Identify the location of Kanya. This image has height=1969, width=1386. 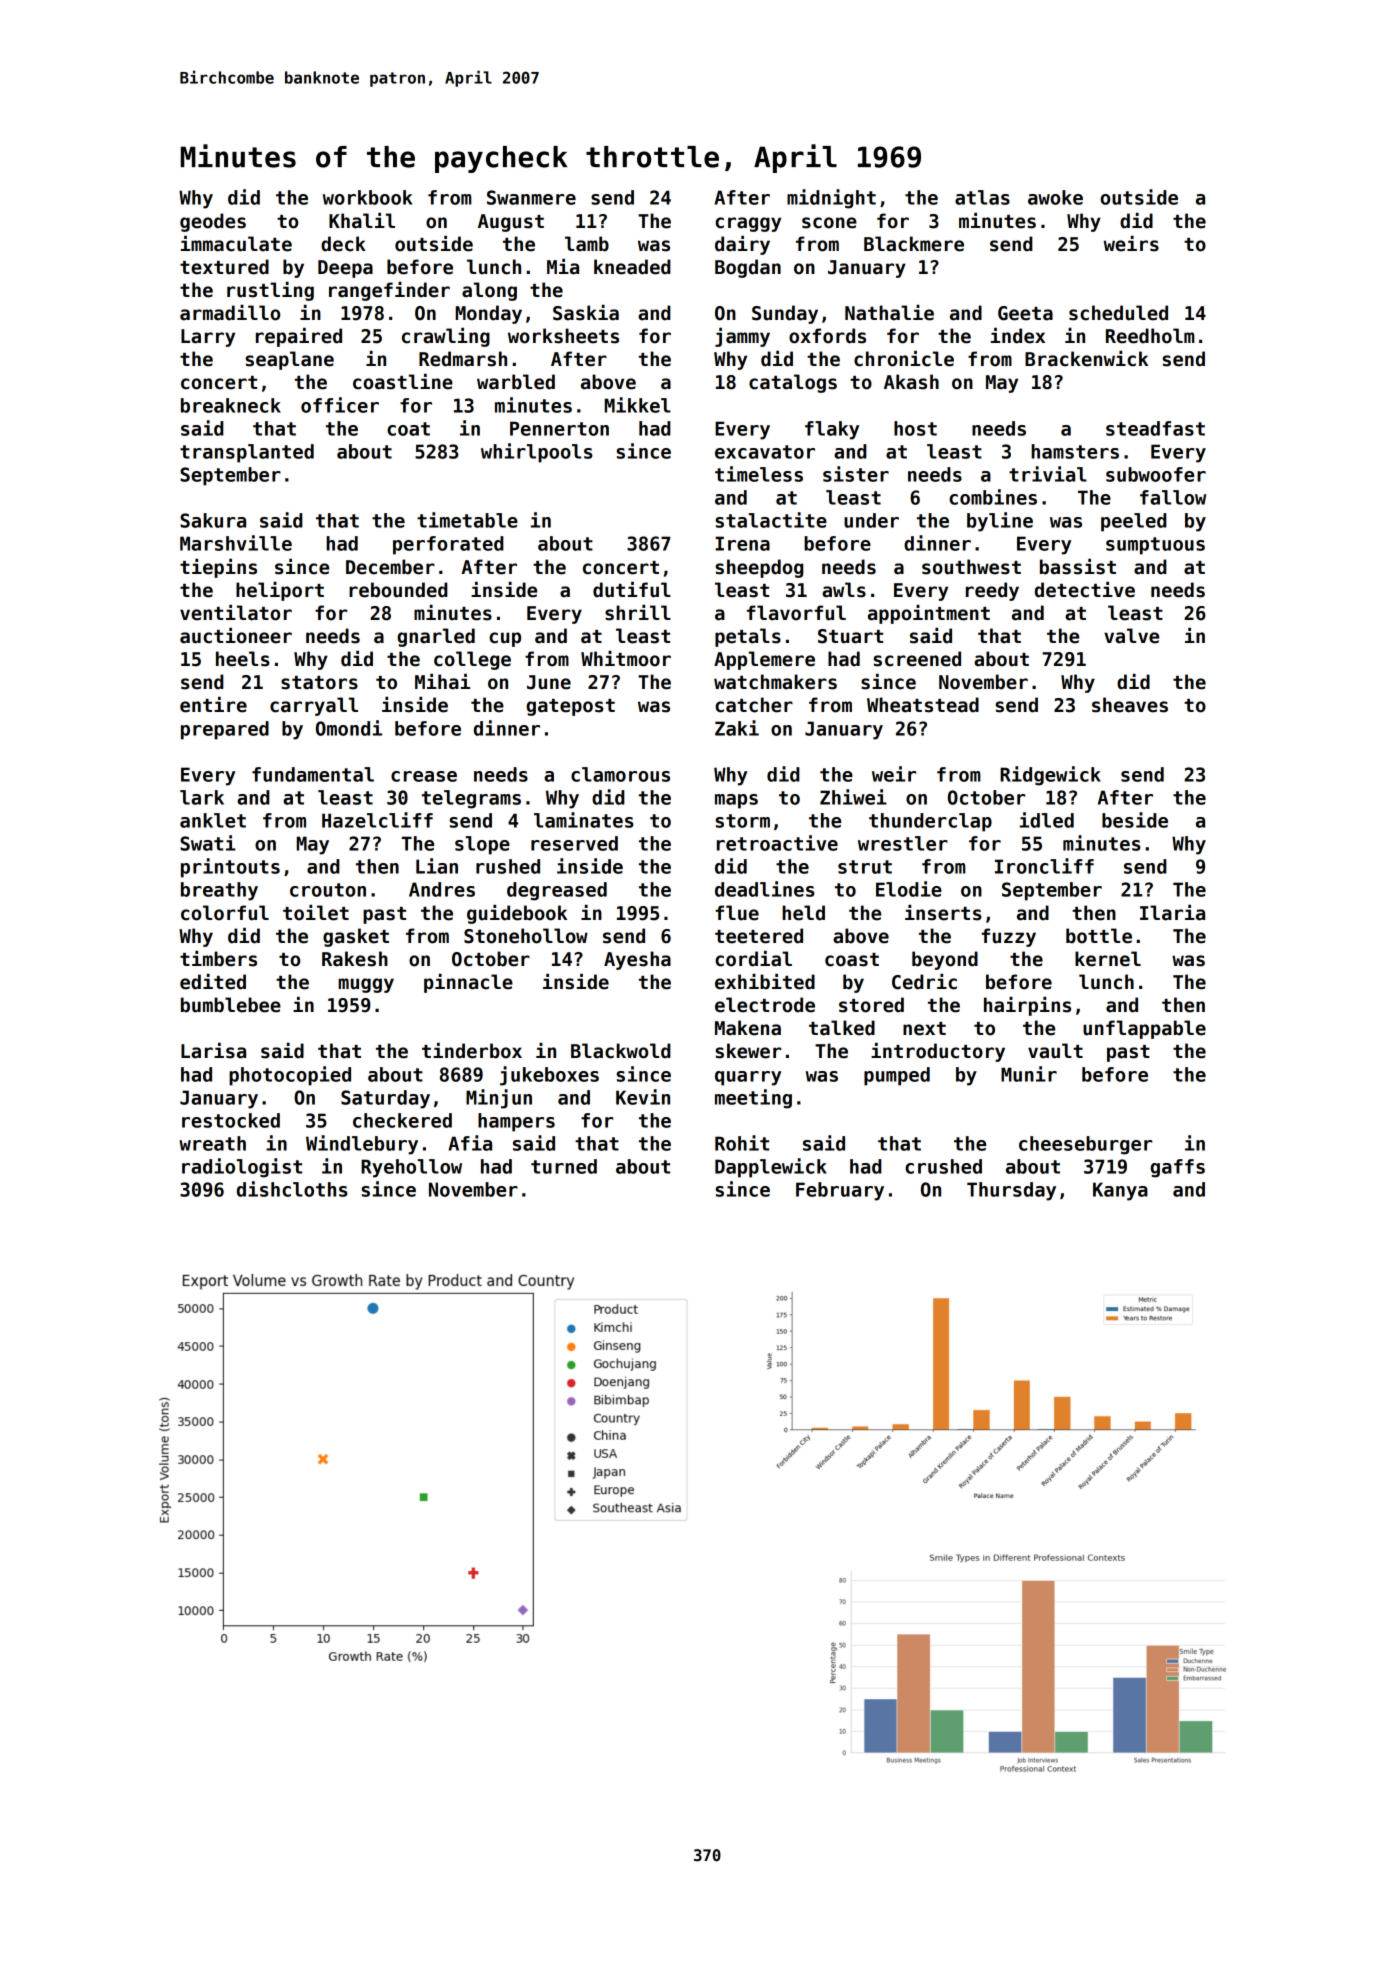
(1120, 1191).
